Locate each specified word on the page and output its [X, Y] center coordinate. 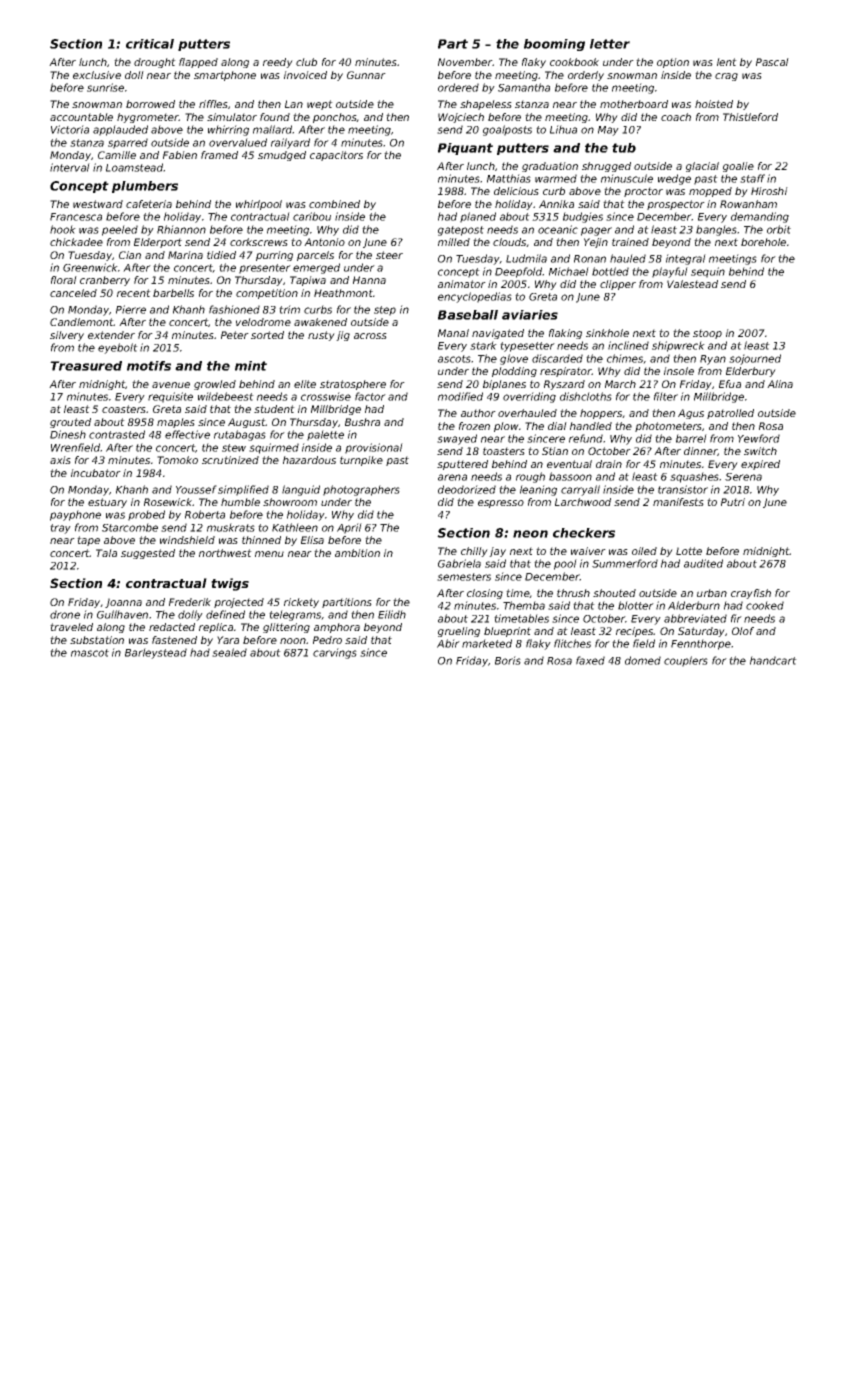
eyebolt [118, 348]
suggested [148, 554]
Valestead [692, 284]
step [385, 311]
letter [610, 44]
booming [554, 45]
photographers [361, 490]
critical [150, 44]
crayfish [751, 594]
